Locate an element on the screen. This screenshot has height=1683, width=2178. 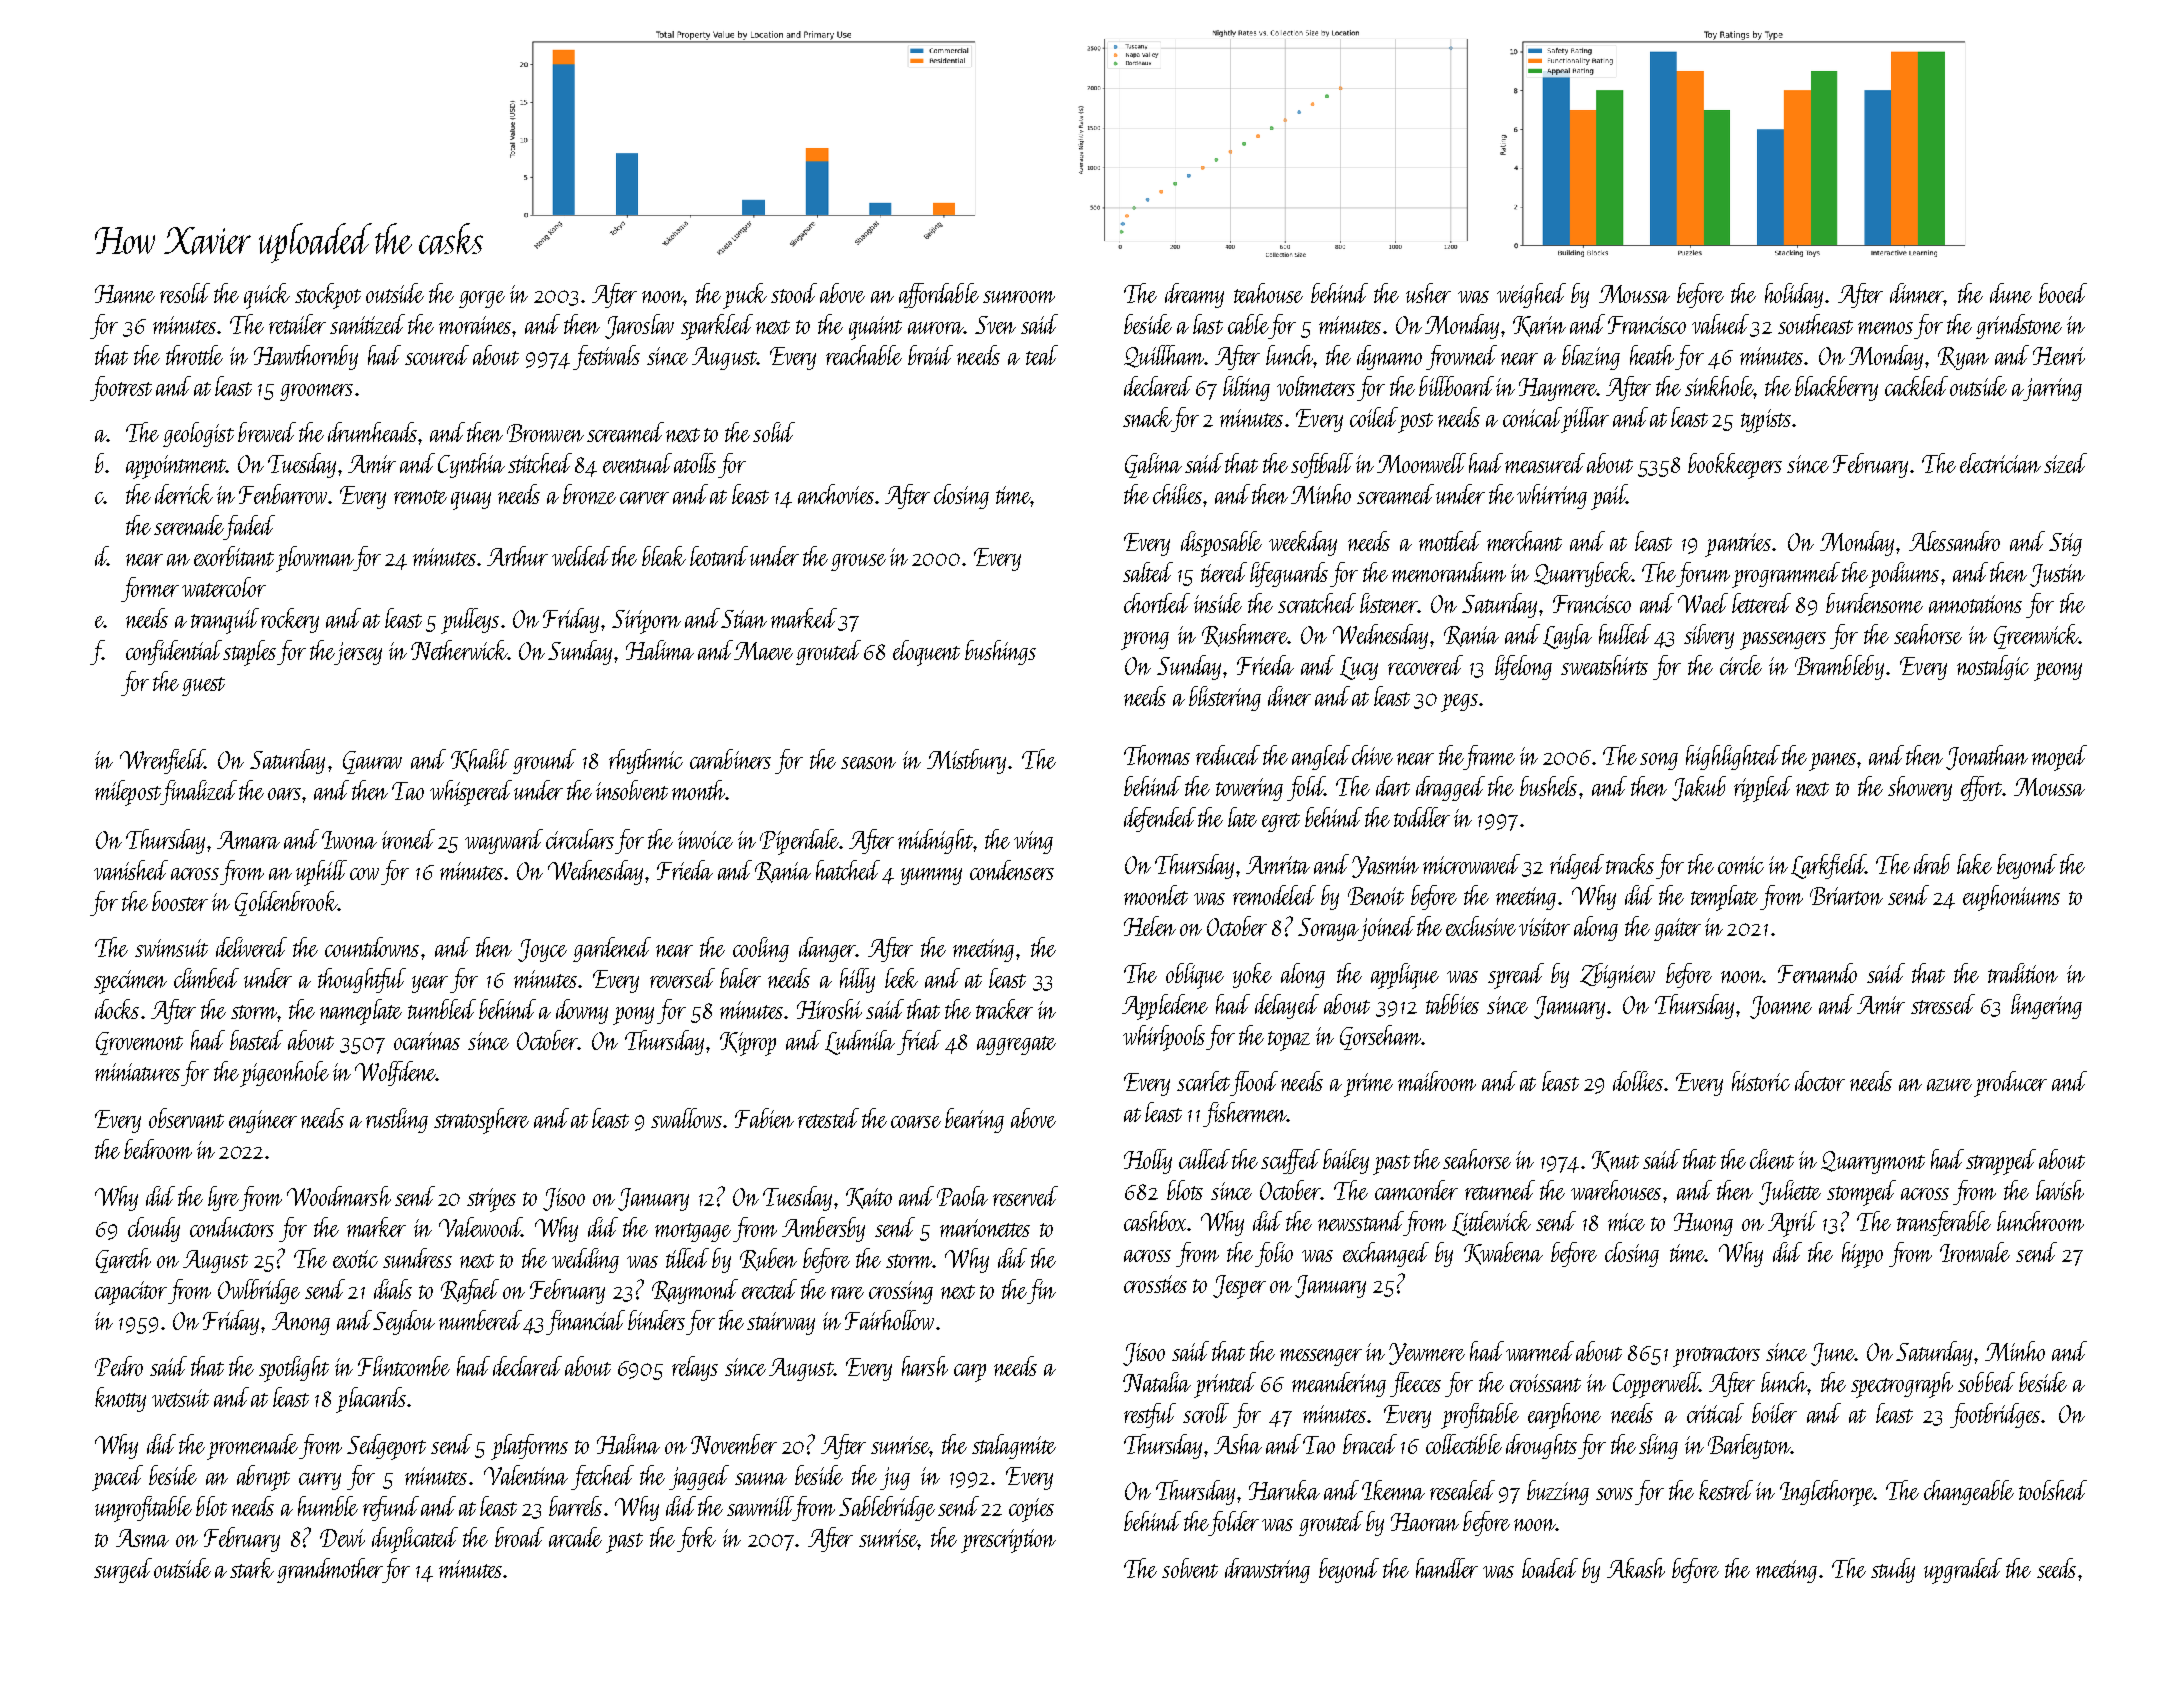
swallows is located at coordinates (686, 1118).
